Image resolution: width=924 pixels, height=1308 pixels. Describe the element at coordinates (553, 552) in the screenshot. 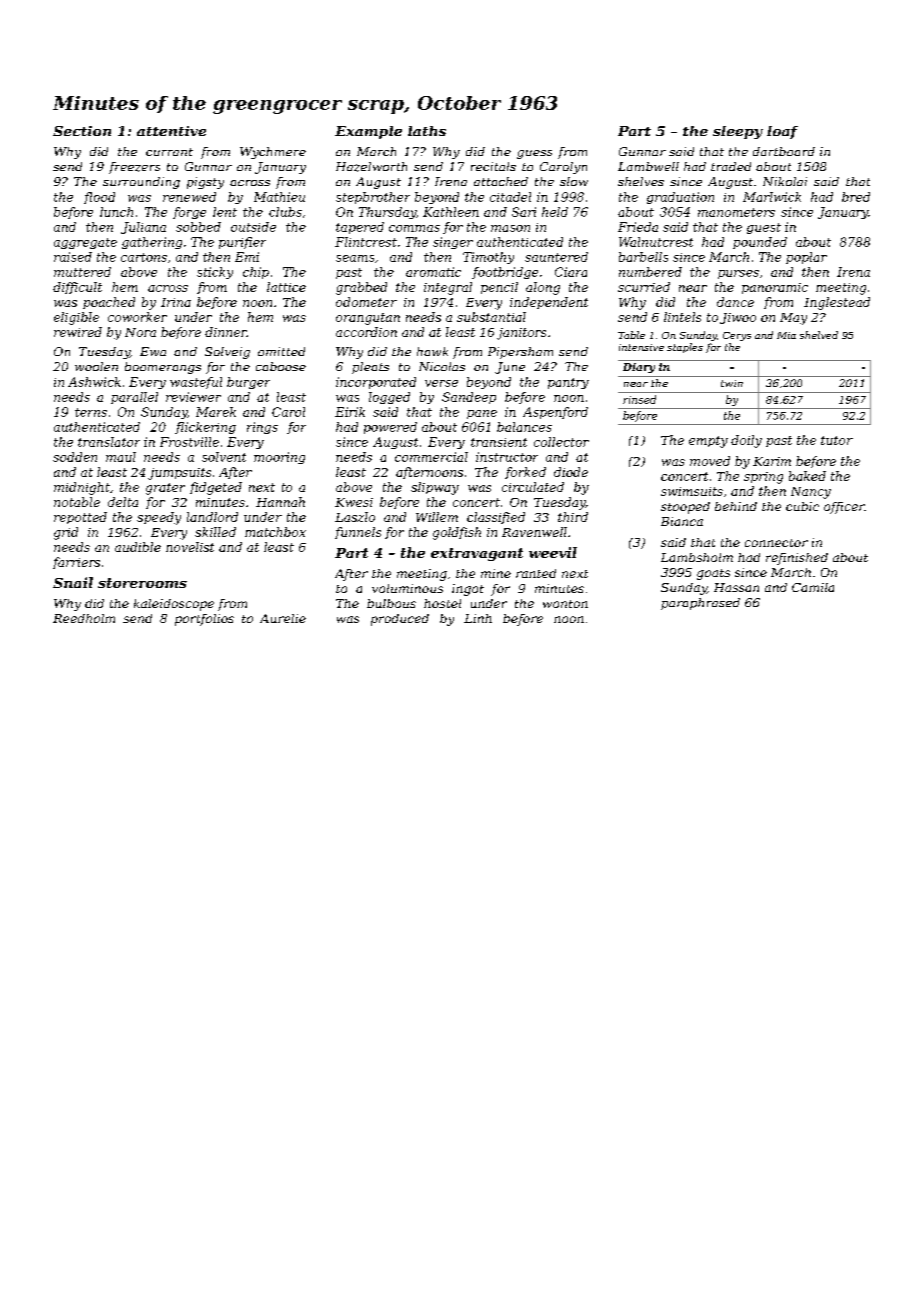

I see `weevil` at that location.
